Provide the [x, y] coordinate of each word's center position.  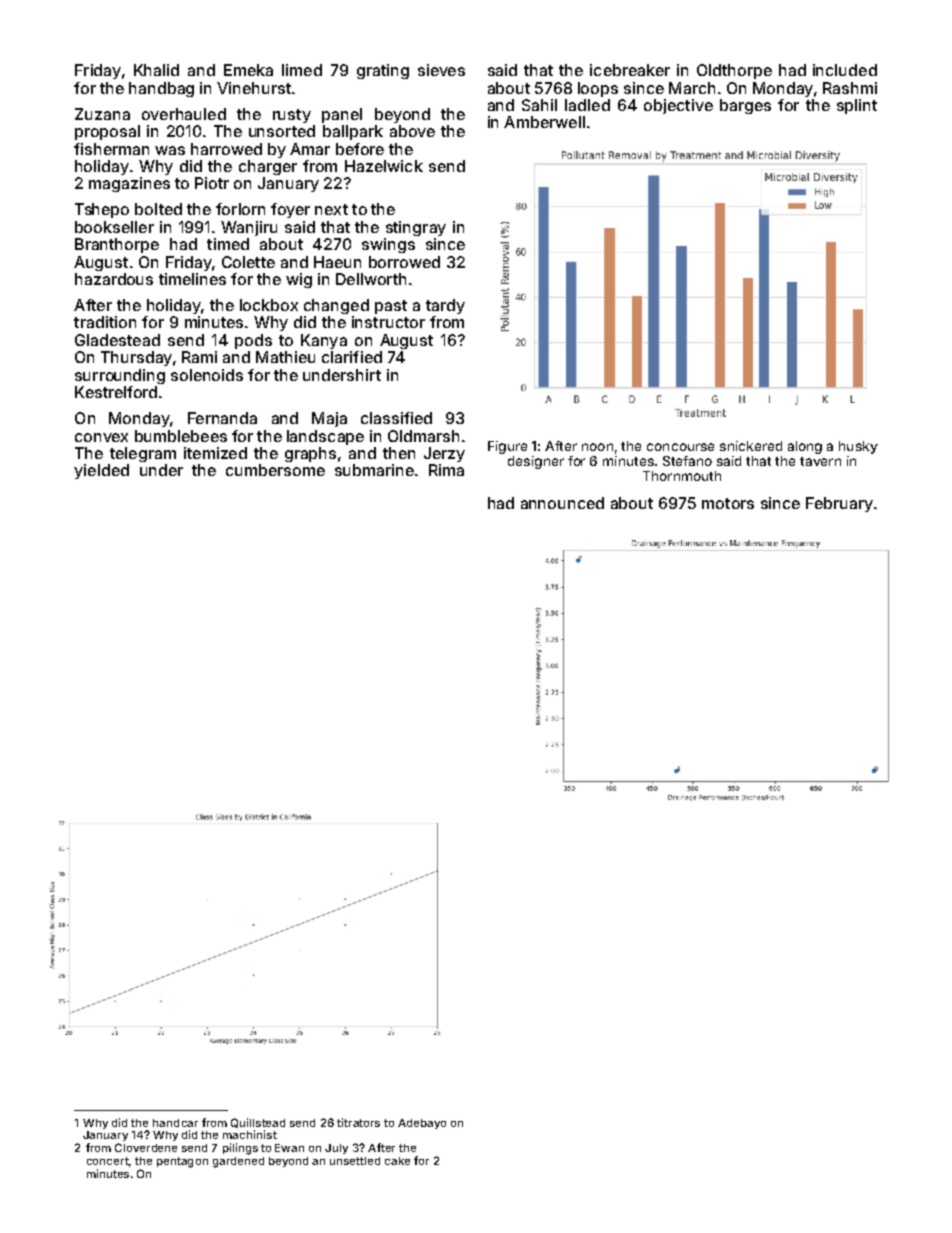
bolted [158, 209]
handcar [175, 1123]
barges [745, 106]
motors [728, 503]
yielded [101, 471]
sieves [441, 70]
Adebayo [422, 1124]
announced [562, 503]
